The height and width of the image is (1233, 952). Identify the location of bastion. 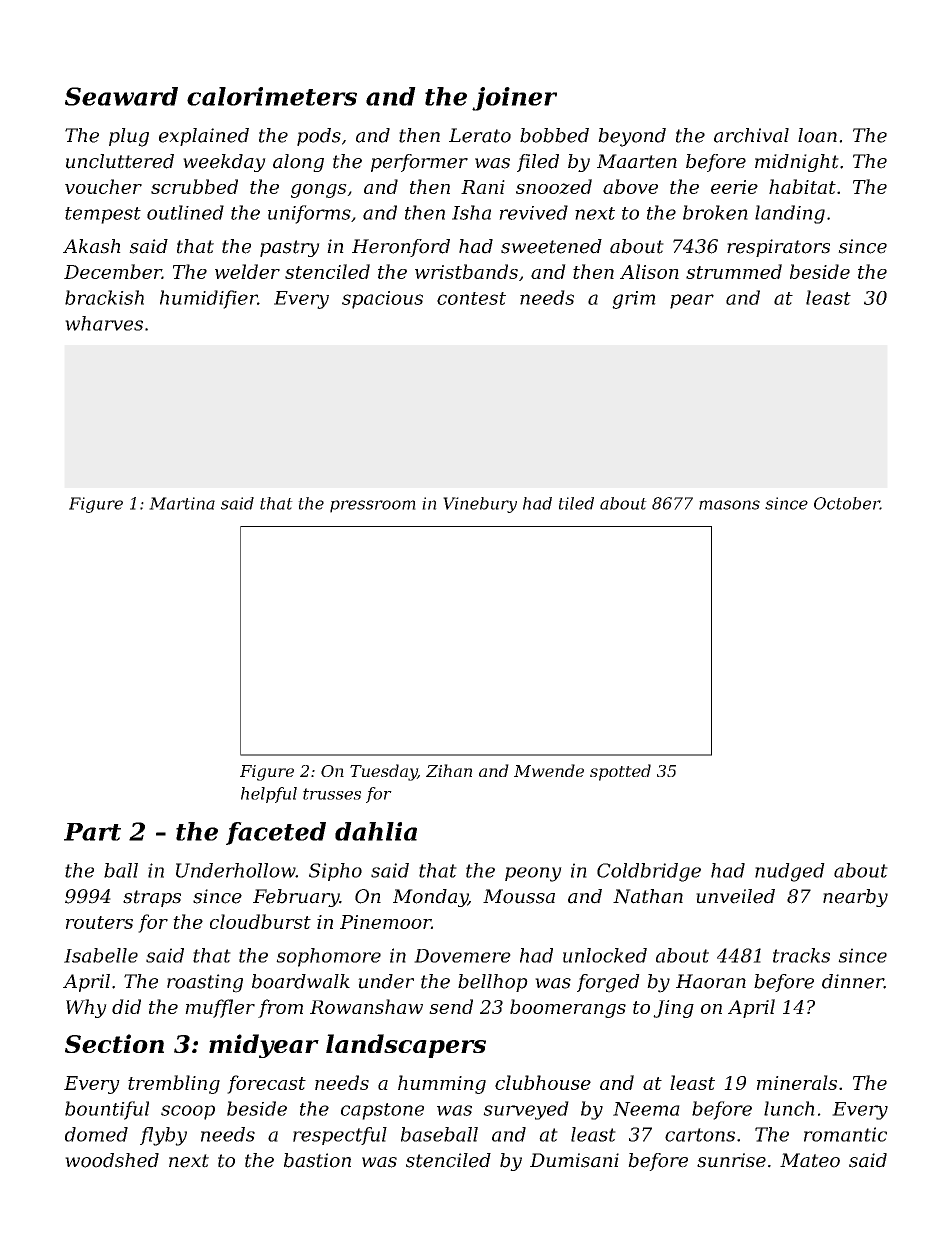
(317, 1160).
